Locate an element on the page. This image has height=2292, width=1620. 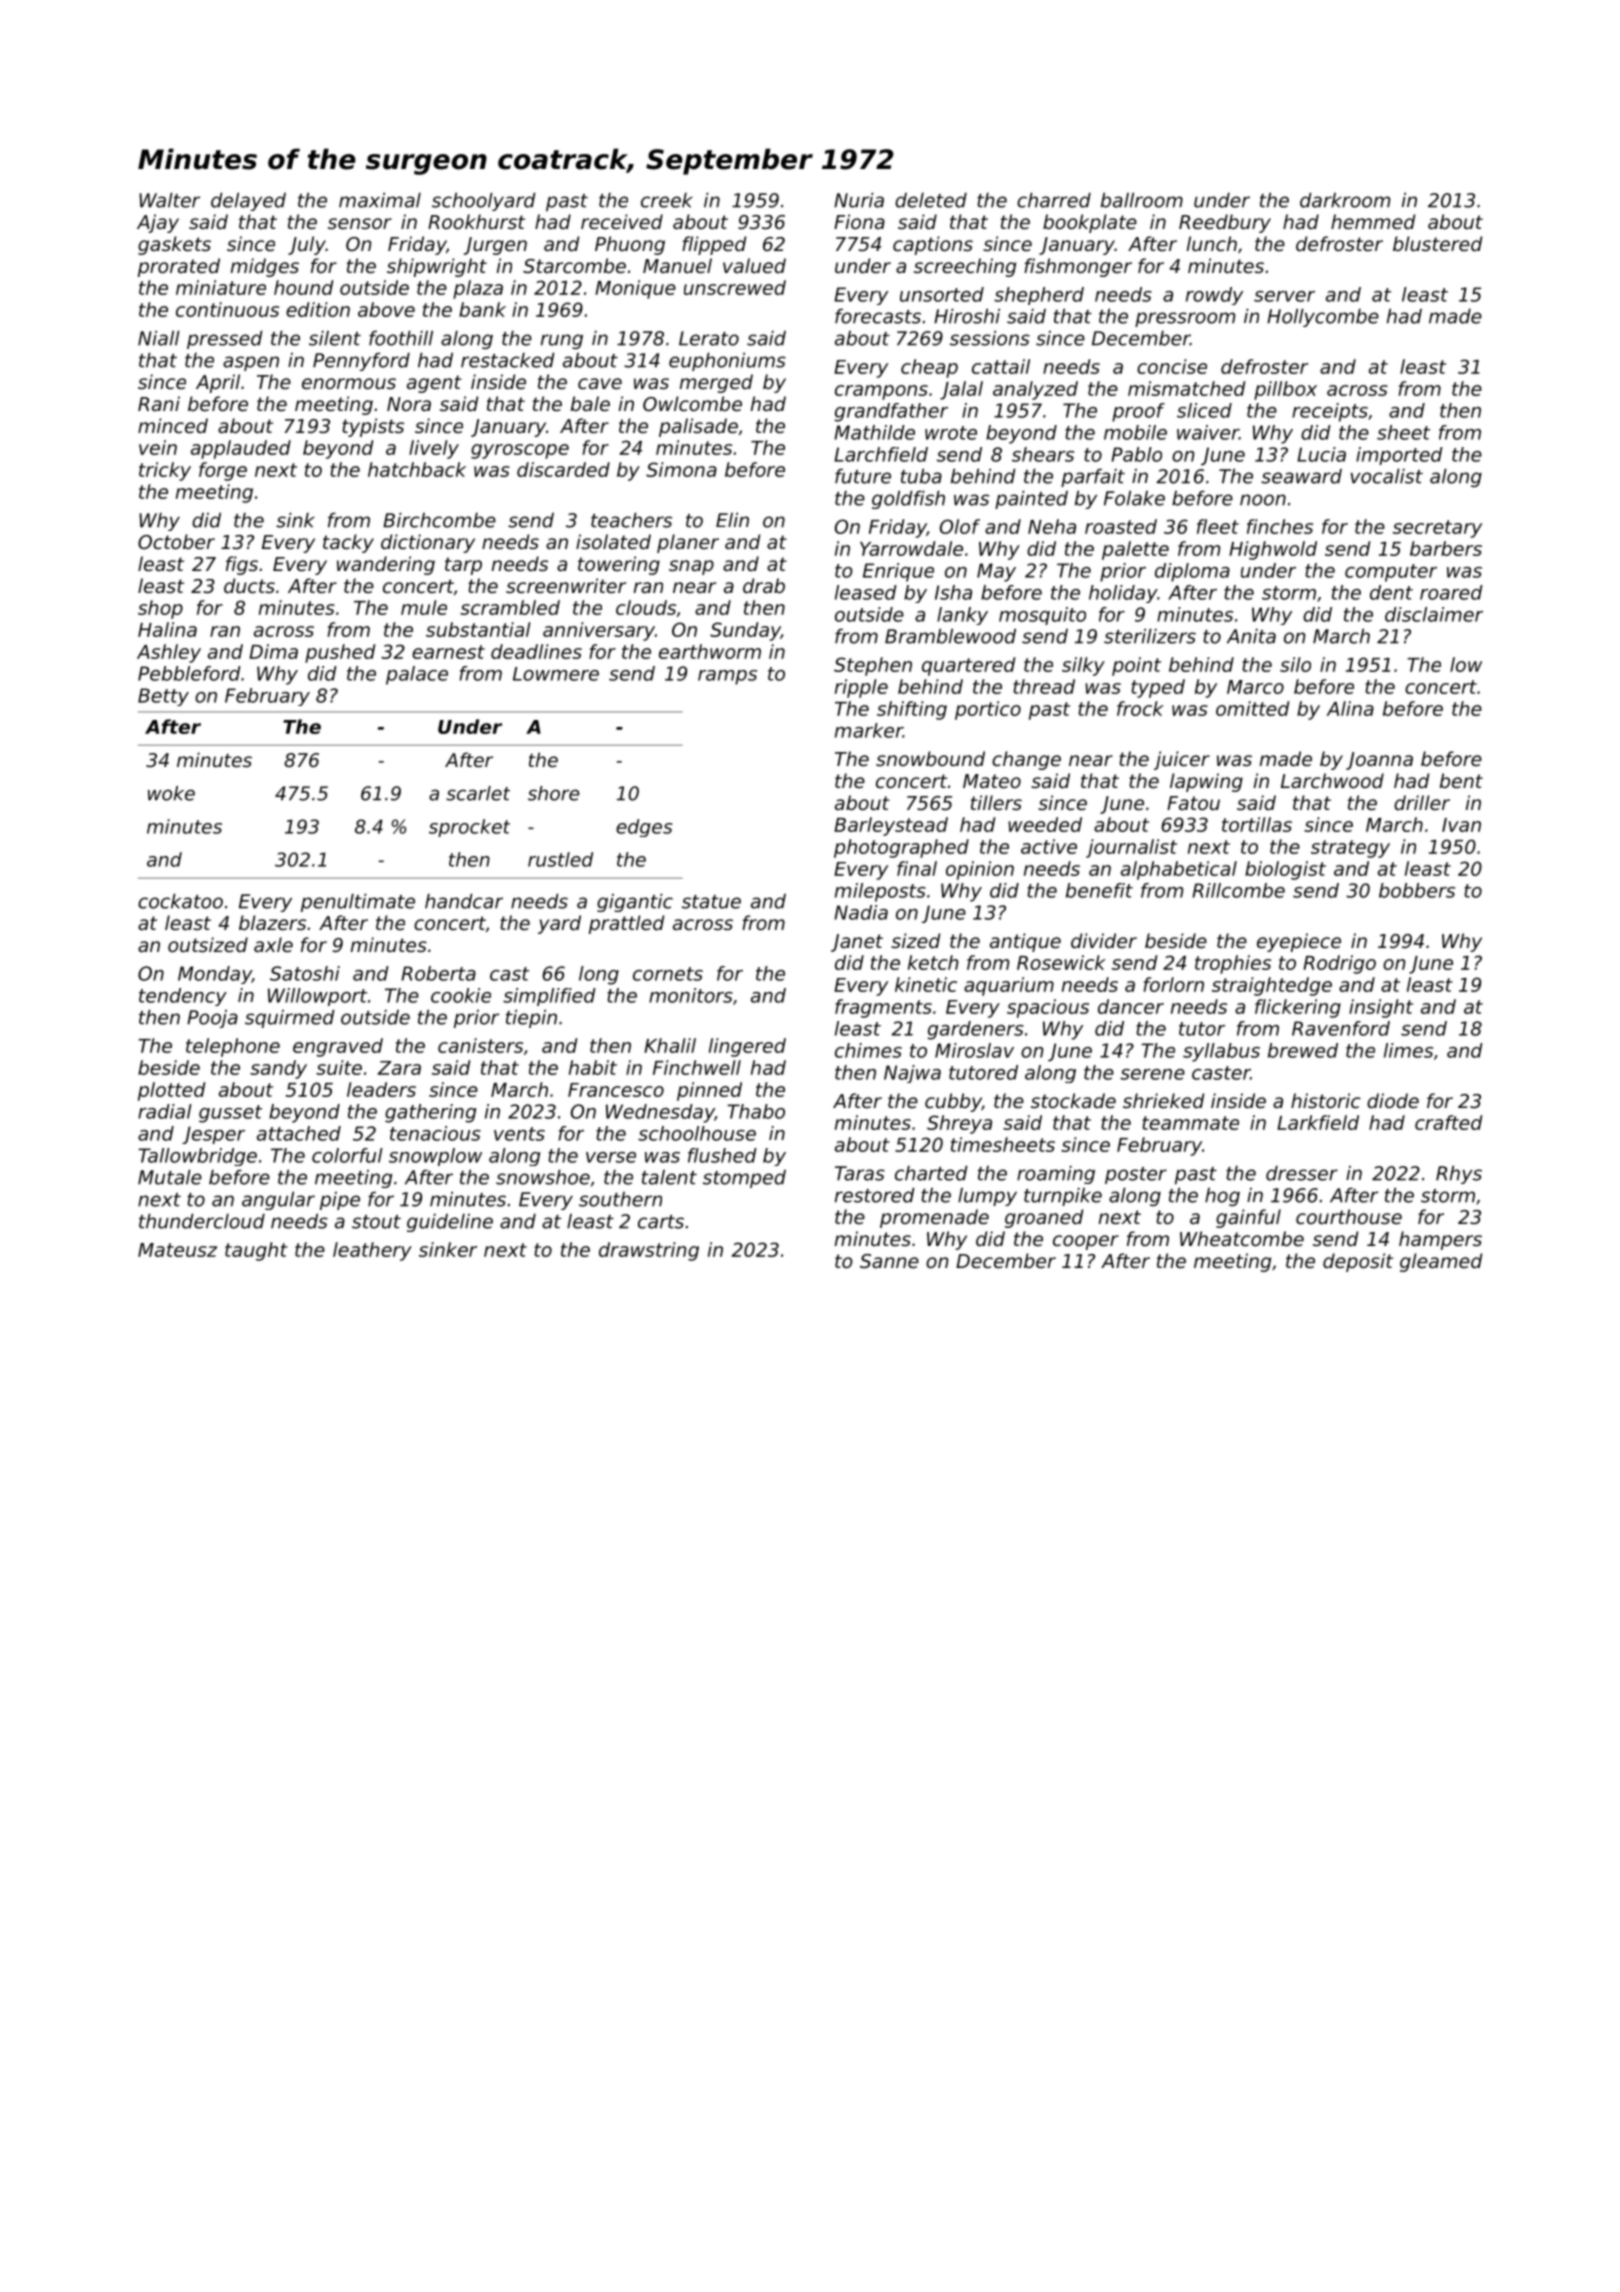
Satoshi is located at coordinates (305, 973).
